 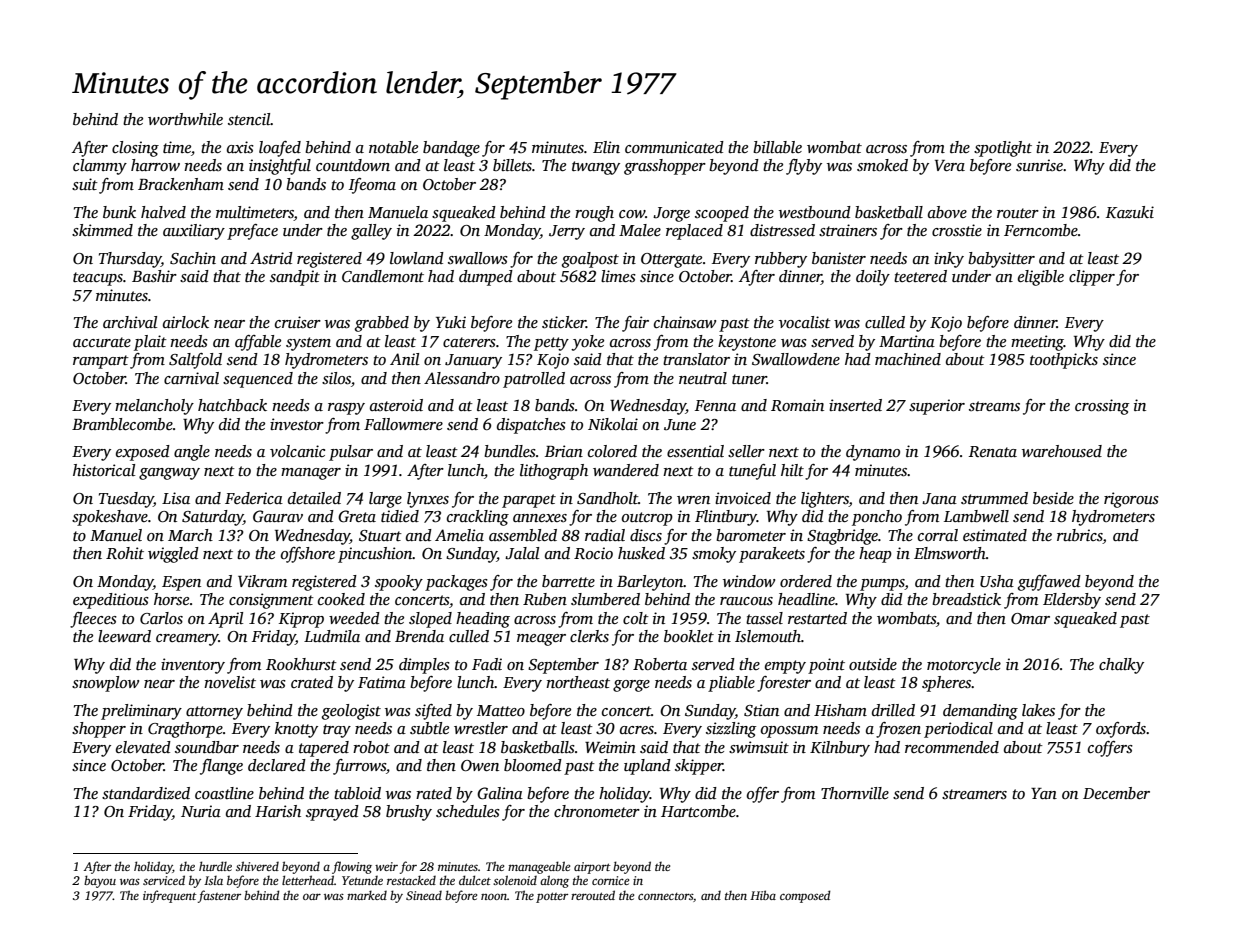 I want to click on patrolled, so click(x=534, y=380).
